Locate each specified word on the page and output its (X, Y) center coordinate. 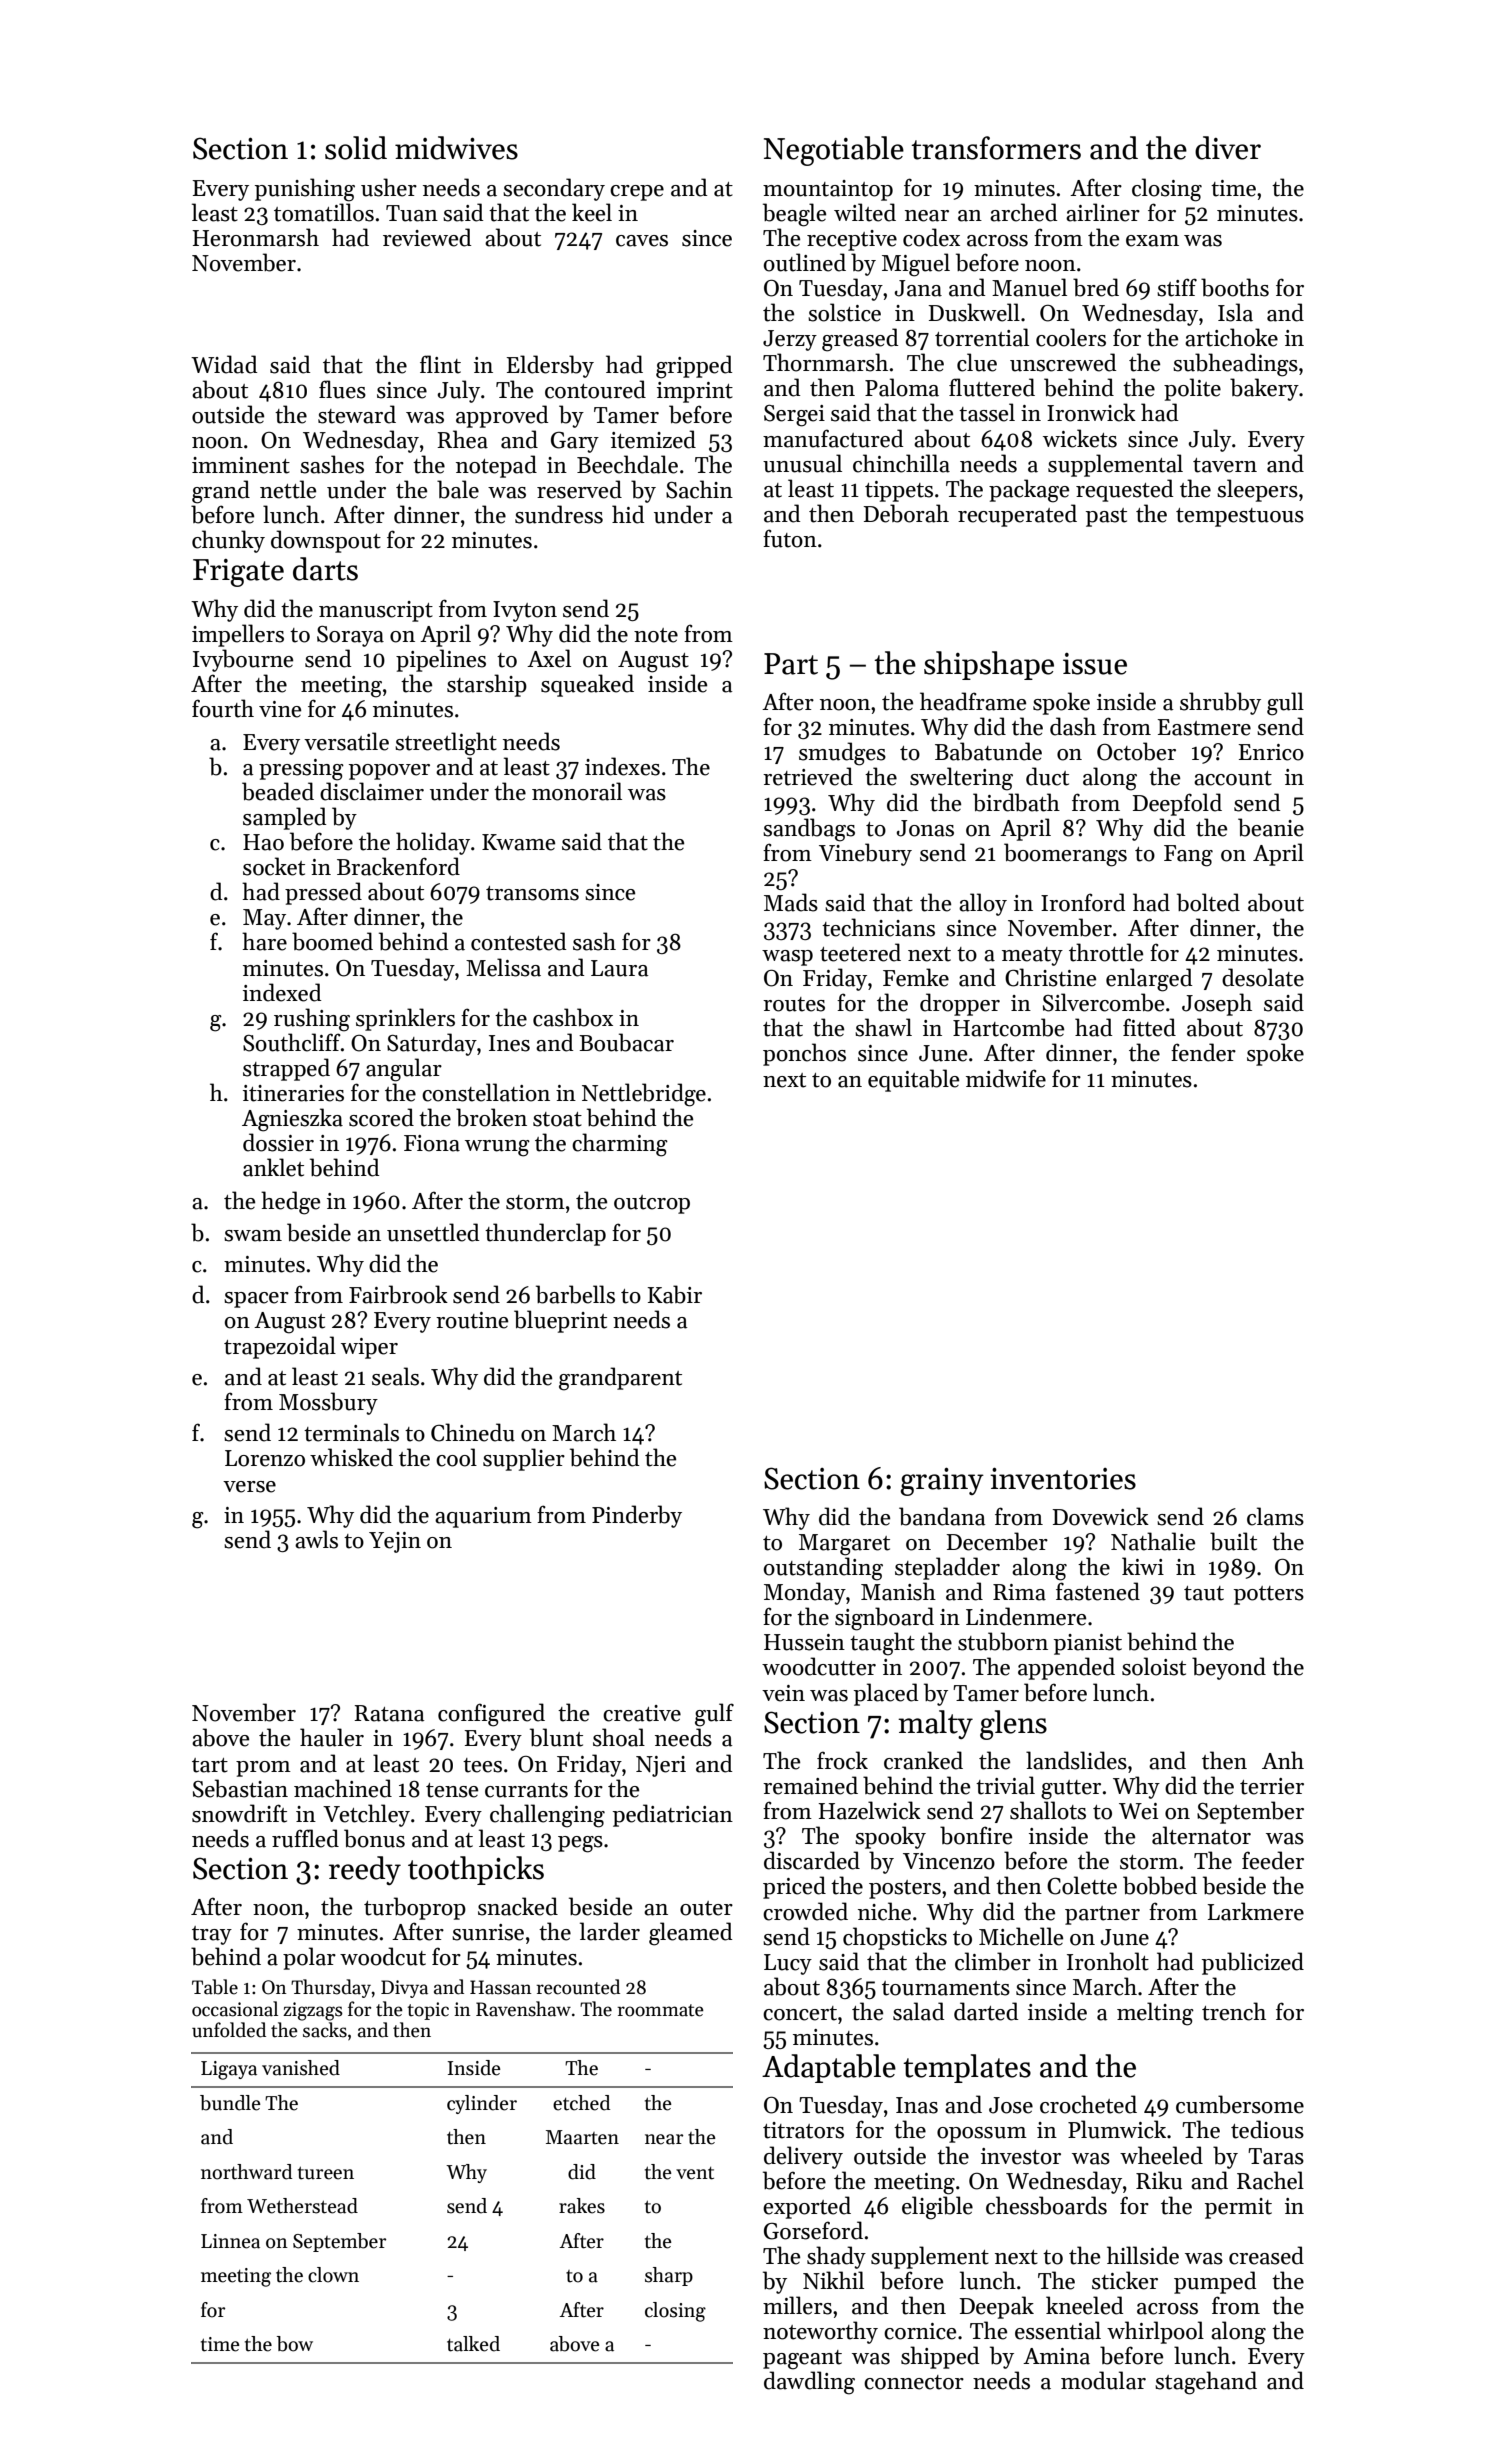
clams (1275, 1516)
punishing (305, 190)
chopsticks (895, 1938)
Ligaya (229, 2070)
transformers (996, 148)
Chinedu (473, 1432)
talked (473, 2344)
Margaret (844, 1545)
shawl (883, 1027)
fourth (223, 708)
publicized (1253, 1963)
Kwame (518, 842)
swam (253, 1236)
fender (1203, 1052)
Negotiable (834, 151)
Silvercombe (1103, 1002)
